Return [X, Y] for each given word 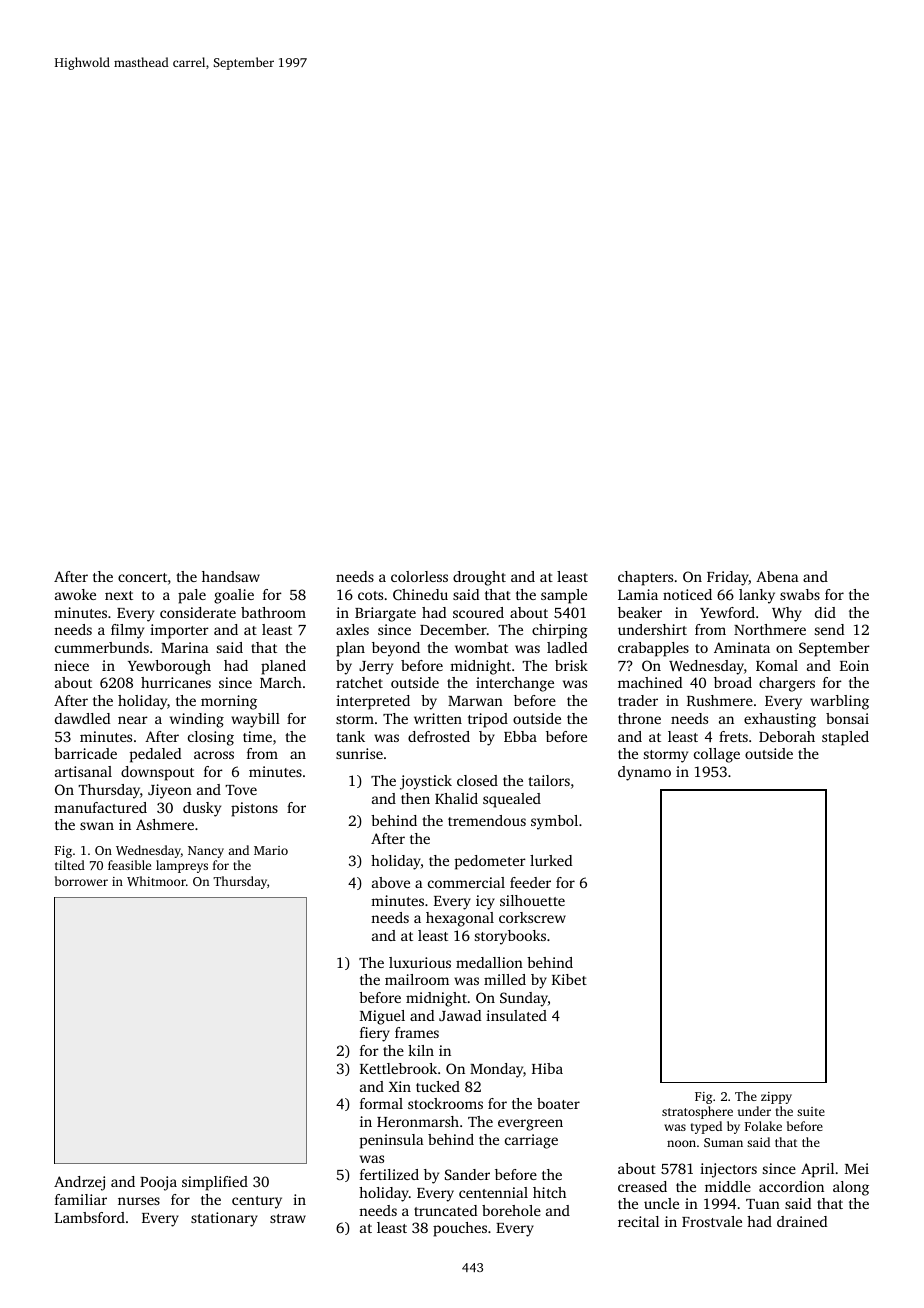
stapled [845, 738]
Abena [777, 576]
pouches [460, 1229]
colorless [419, 576]
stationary [224, 1219]
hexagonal [460, 919]
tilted [70, 865]
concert [142, 577]
